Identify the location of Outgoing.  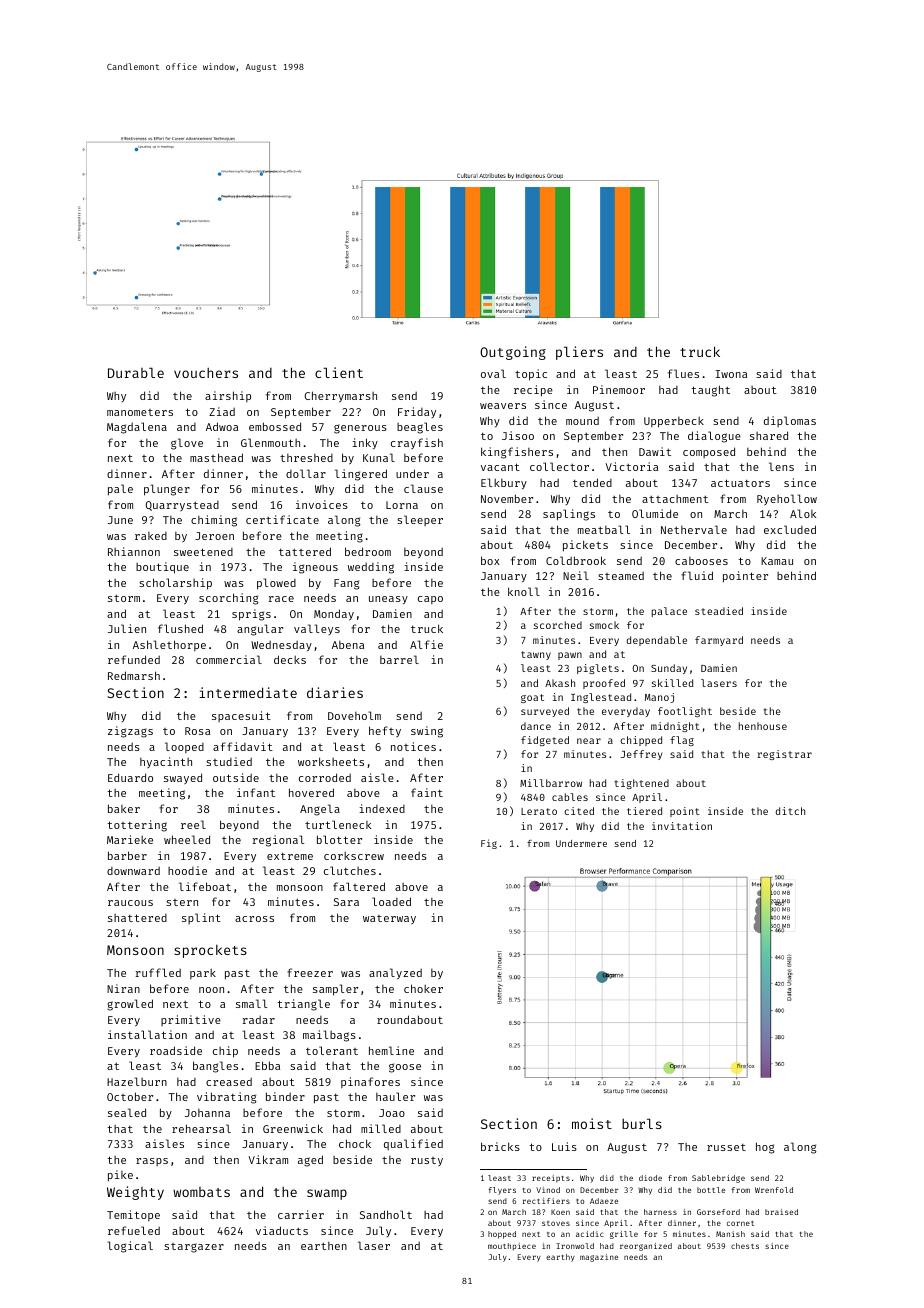
(513, 353).
